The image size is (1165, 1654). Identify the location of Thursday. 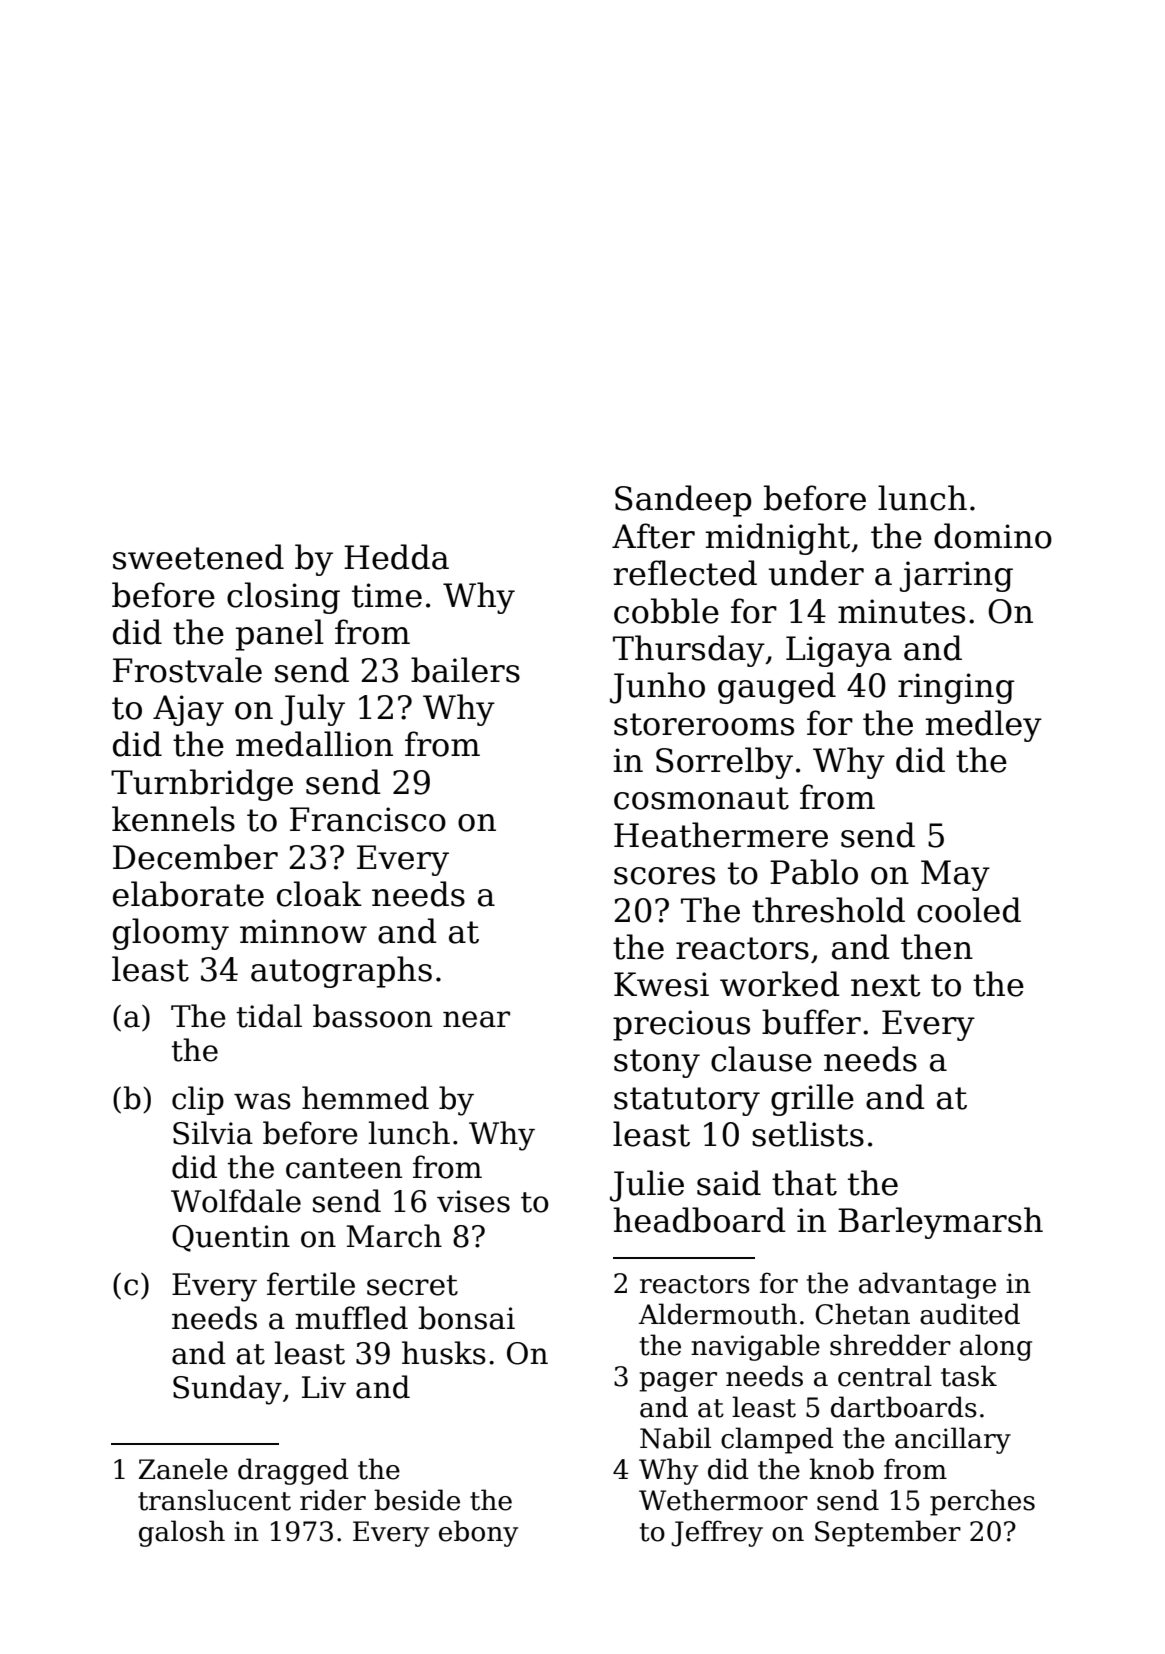
(689, 651).
